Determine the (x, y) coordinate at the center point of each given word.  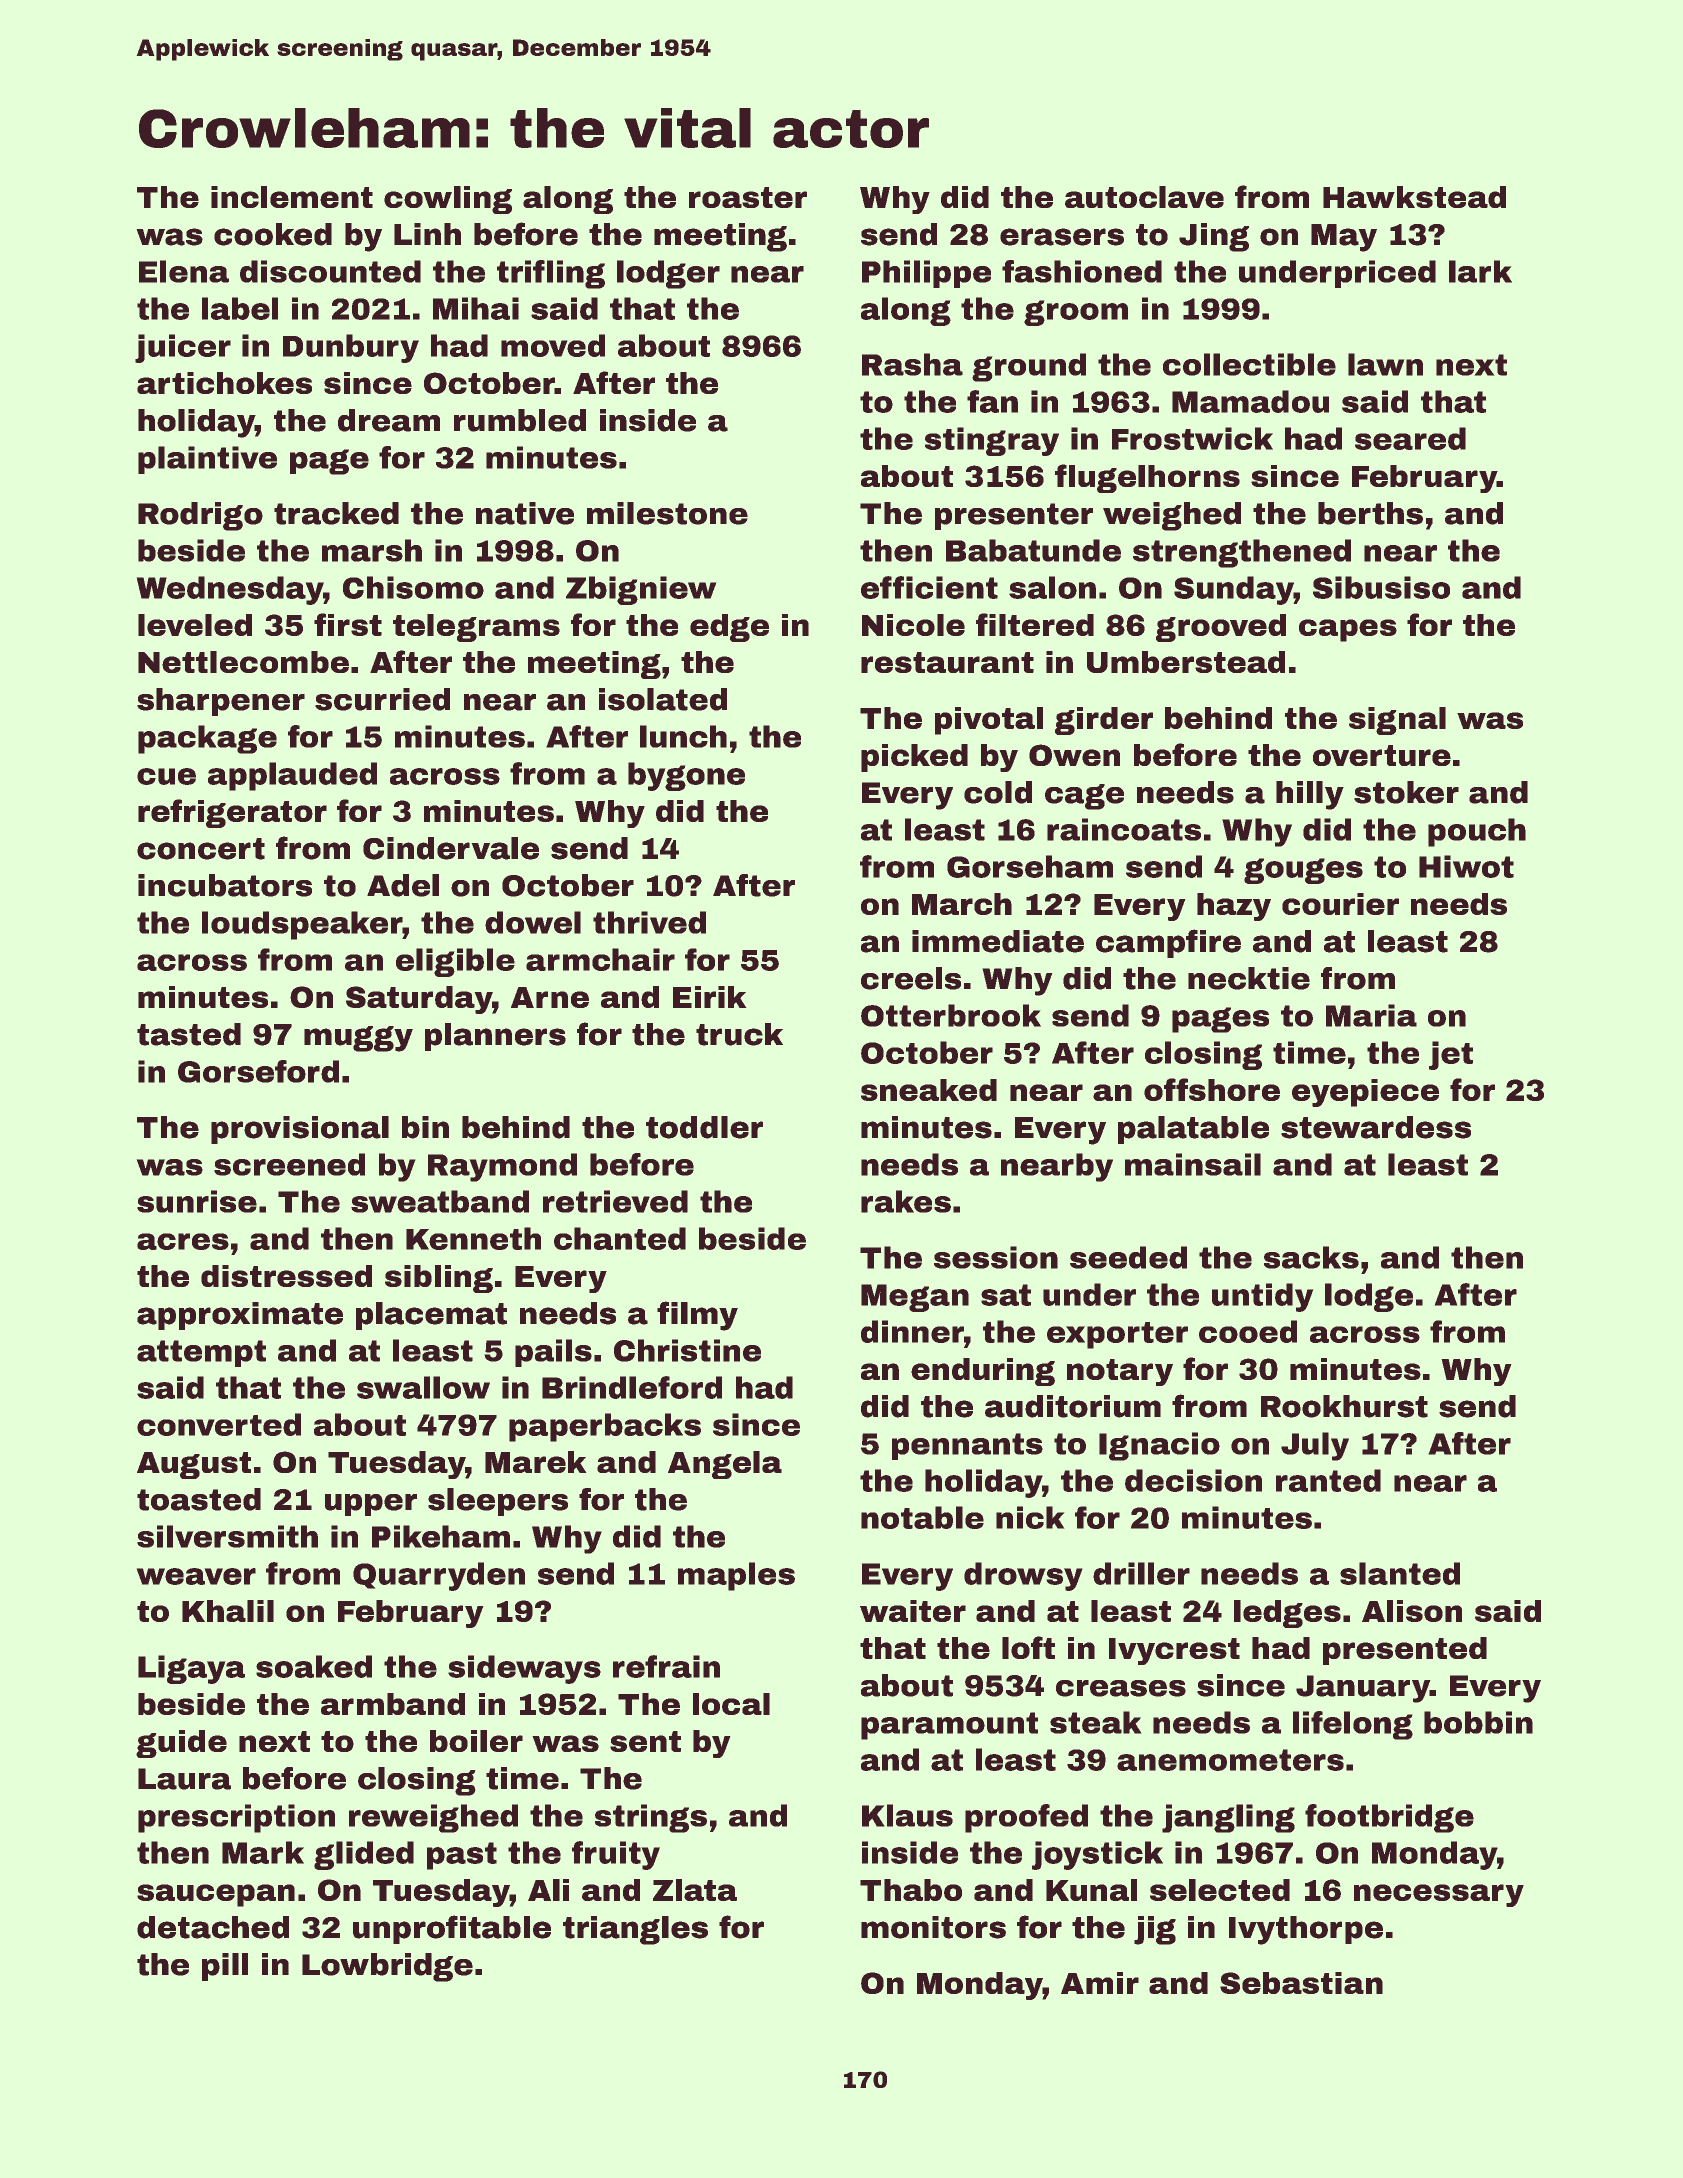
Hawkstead (1414, 197)
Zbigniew (641, 590)
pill (225, 1967)
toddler (704, 1127)
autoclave (1144, 197)
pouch (1477, 832)
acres (183, 1241)
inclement (292, 197)
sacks (1311, 1257)
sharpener (221, 702)
